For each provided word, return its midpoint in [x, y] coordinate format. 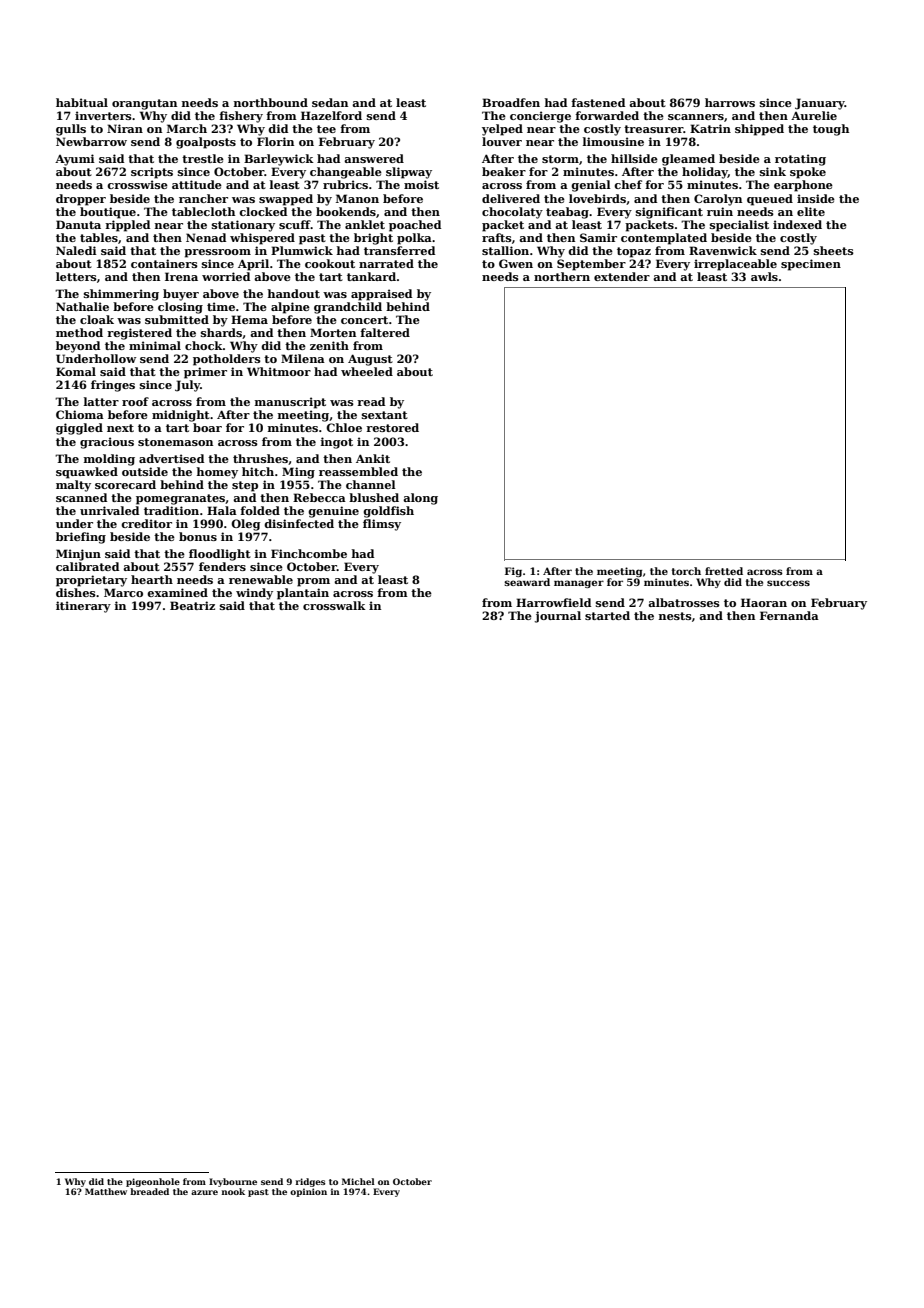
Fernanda [789, 615]
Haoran [764, 602]
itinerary [83, 607]
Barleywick [279, 160]
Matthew [106, 1191]
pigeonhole [153, 1182]
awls [764, 276]
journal [557, 617]
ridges [310, 1182]
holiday [705, 173]
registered [139, 334]
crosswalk [334, 605]
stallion [505, 250]
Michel [358, 1181]
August [370, 360]
